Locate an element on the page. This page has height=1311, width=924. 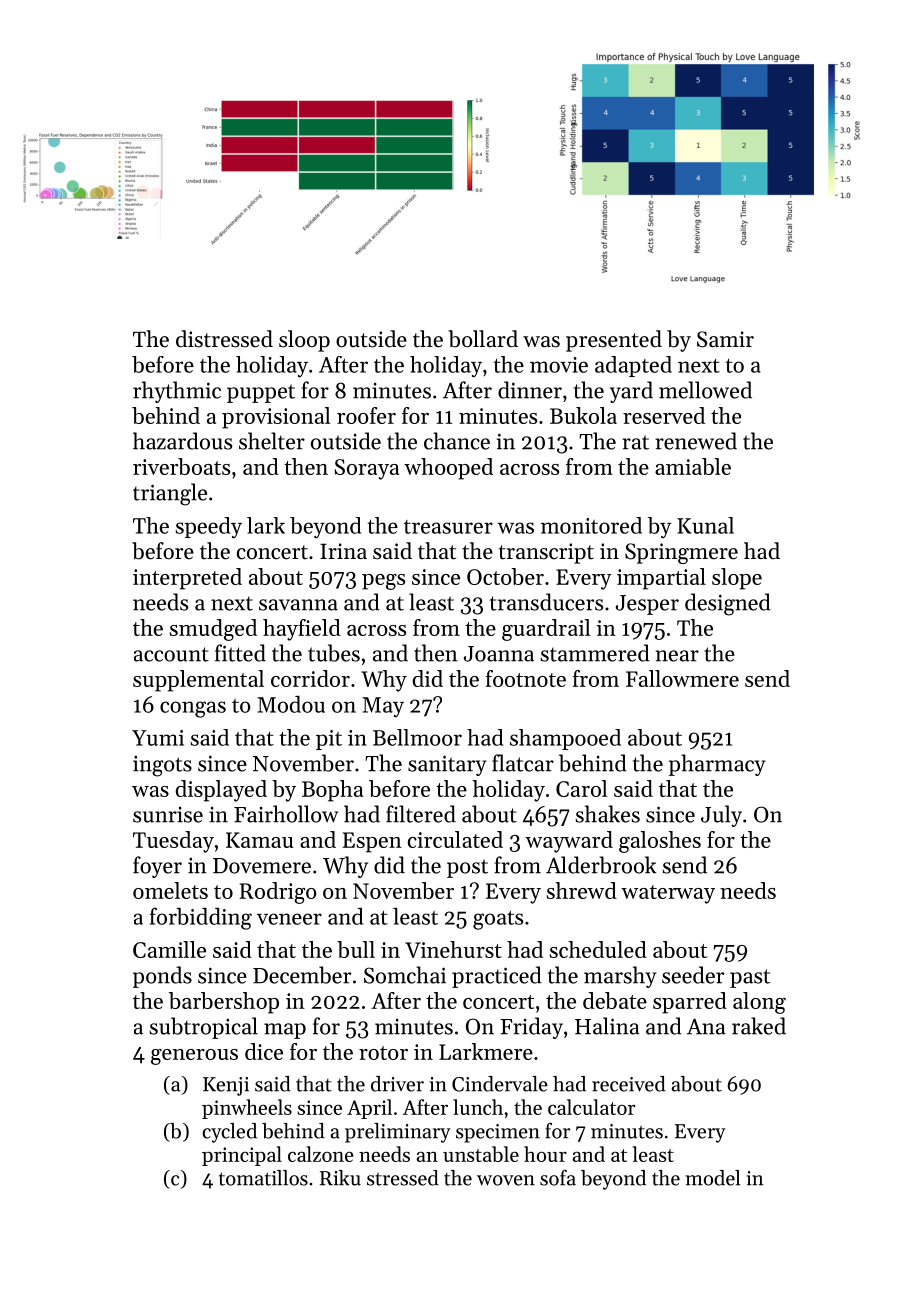
footnote is located at coordinates (526, 678).
